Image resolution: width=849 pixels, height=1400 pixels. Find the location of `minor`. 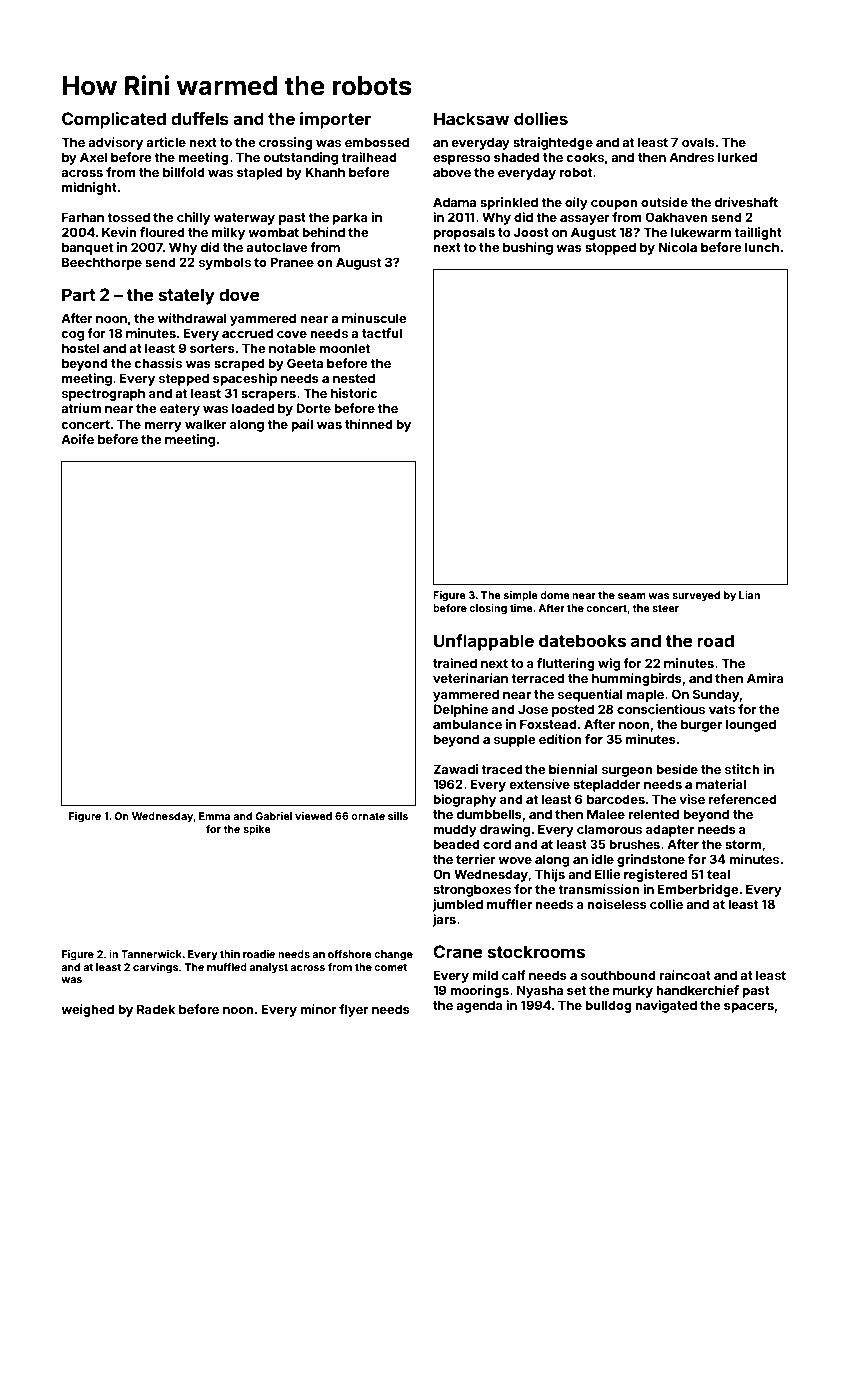

minor is located at coordinates (318, 1009).
